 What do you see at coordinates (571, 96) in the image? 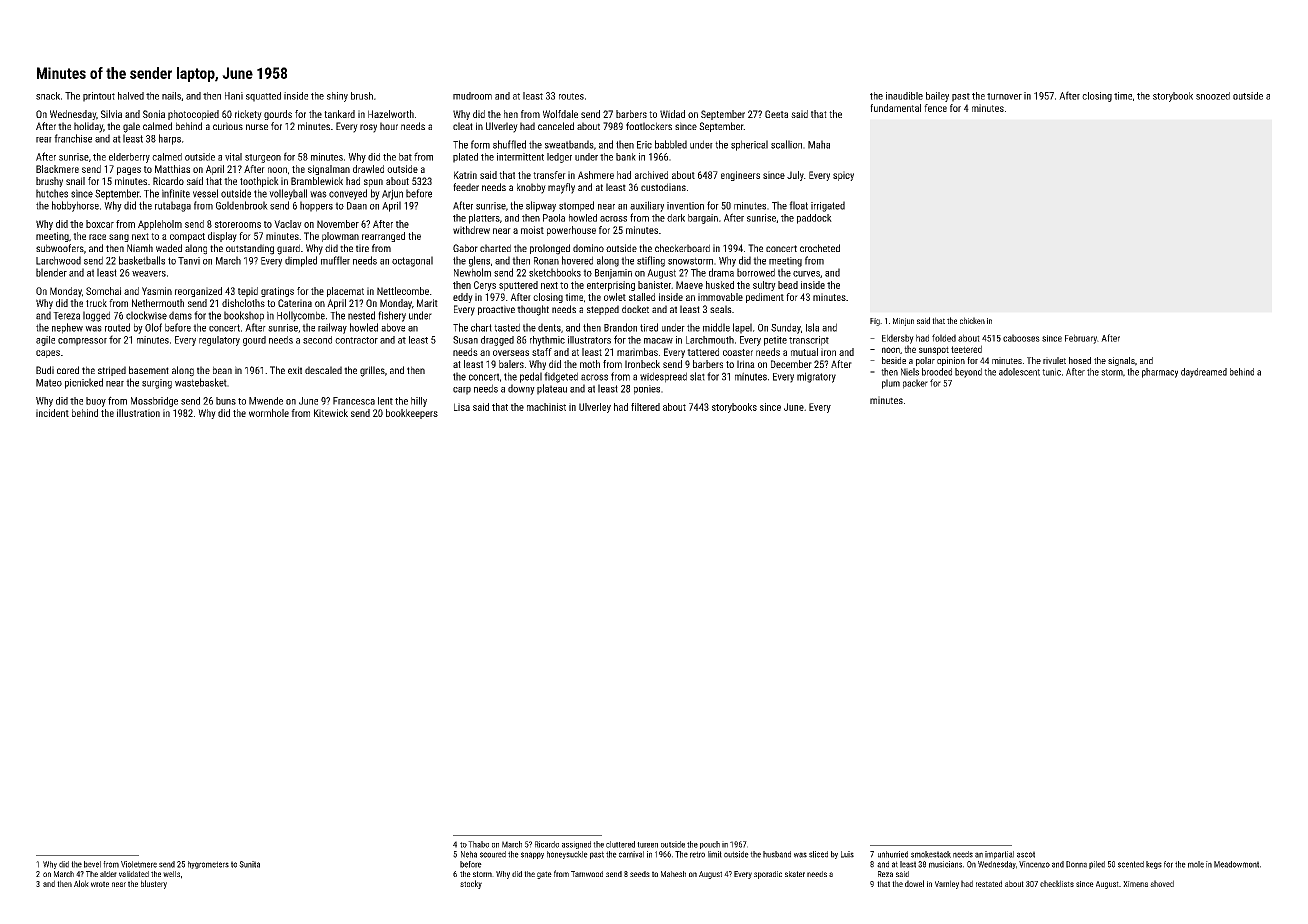
I see `routes` at bounding box center [571, 96].
